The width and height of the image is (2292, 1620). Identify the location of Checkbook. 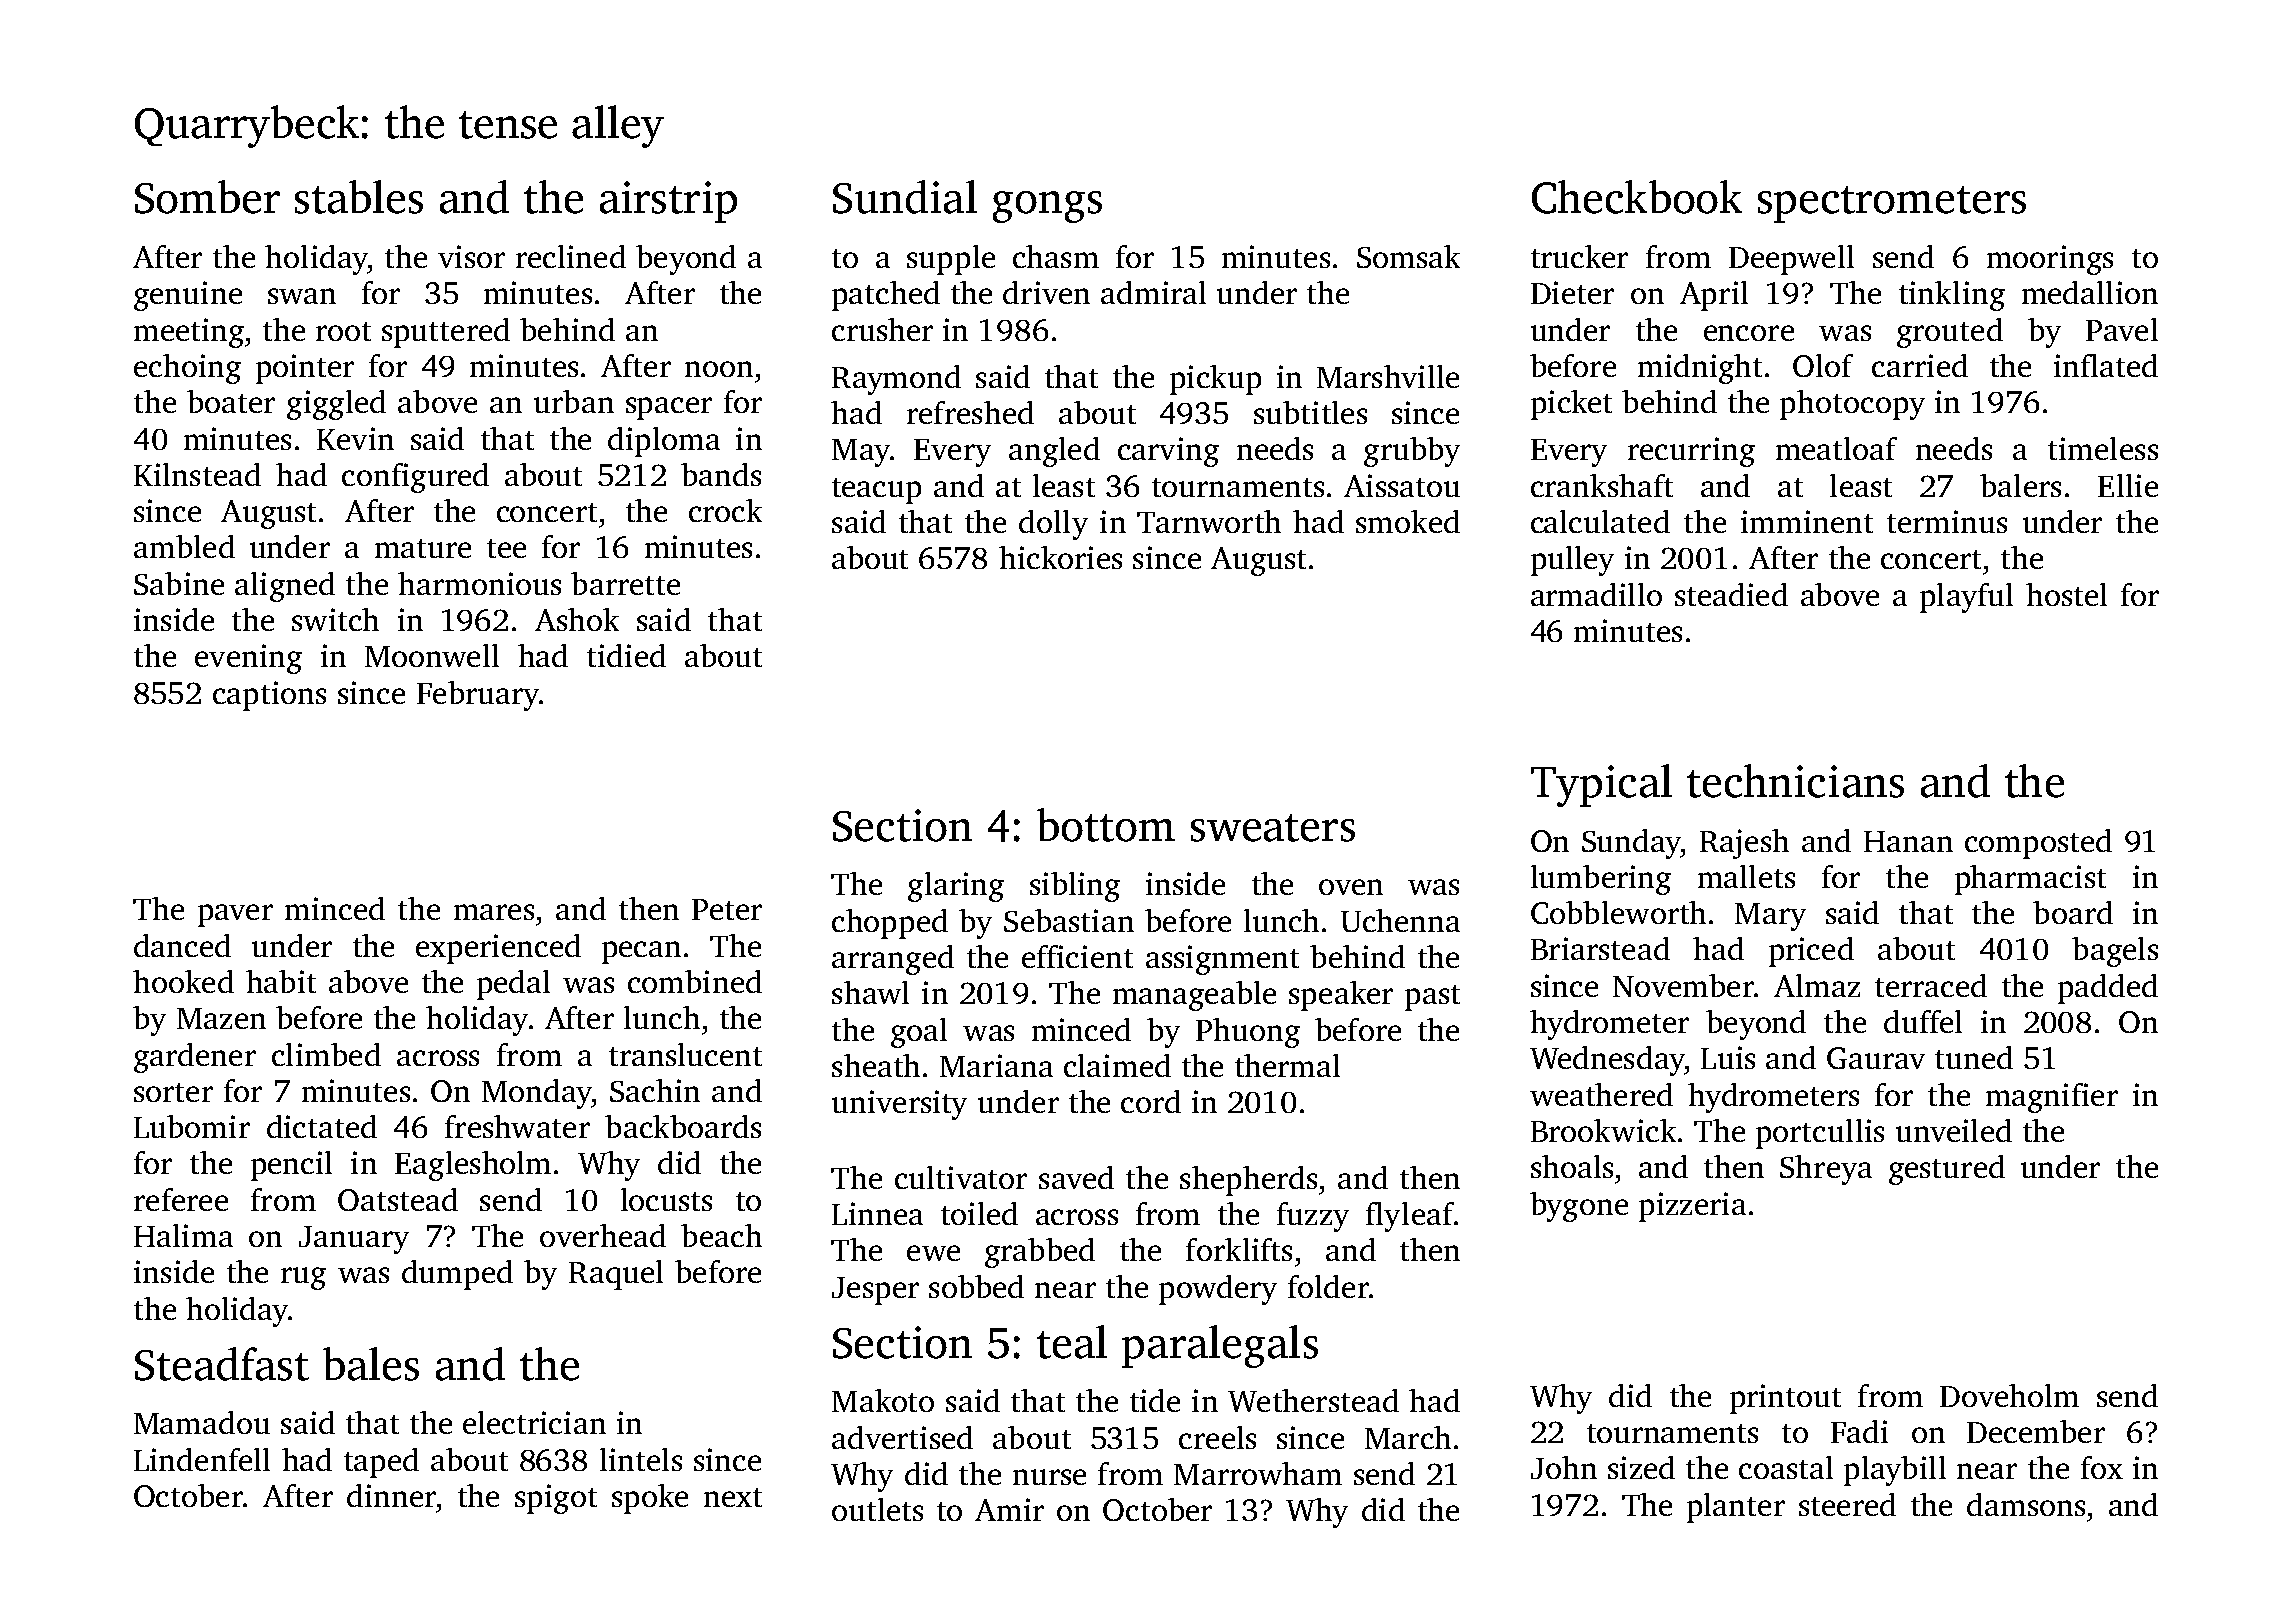
(1637, 197).
